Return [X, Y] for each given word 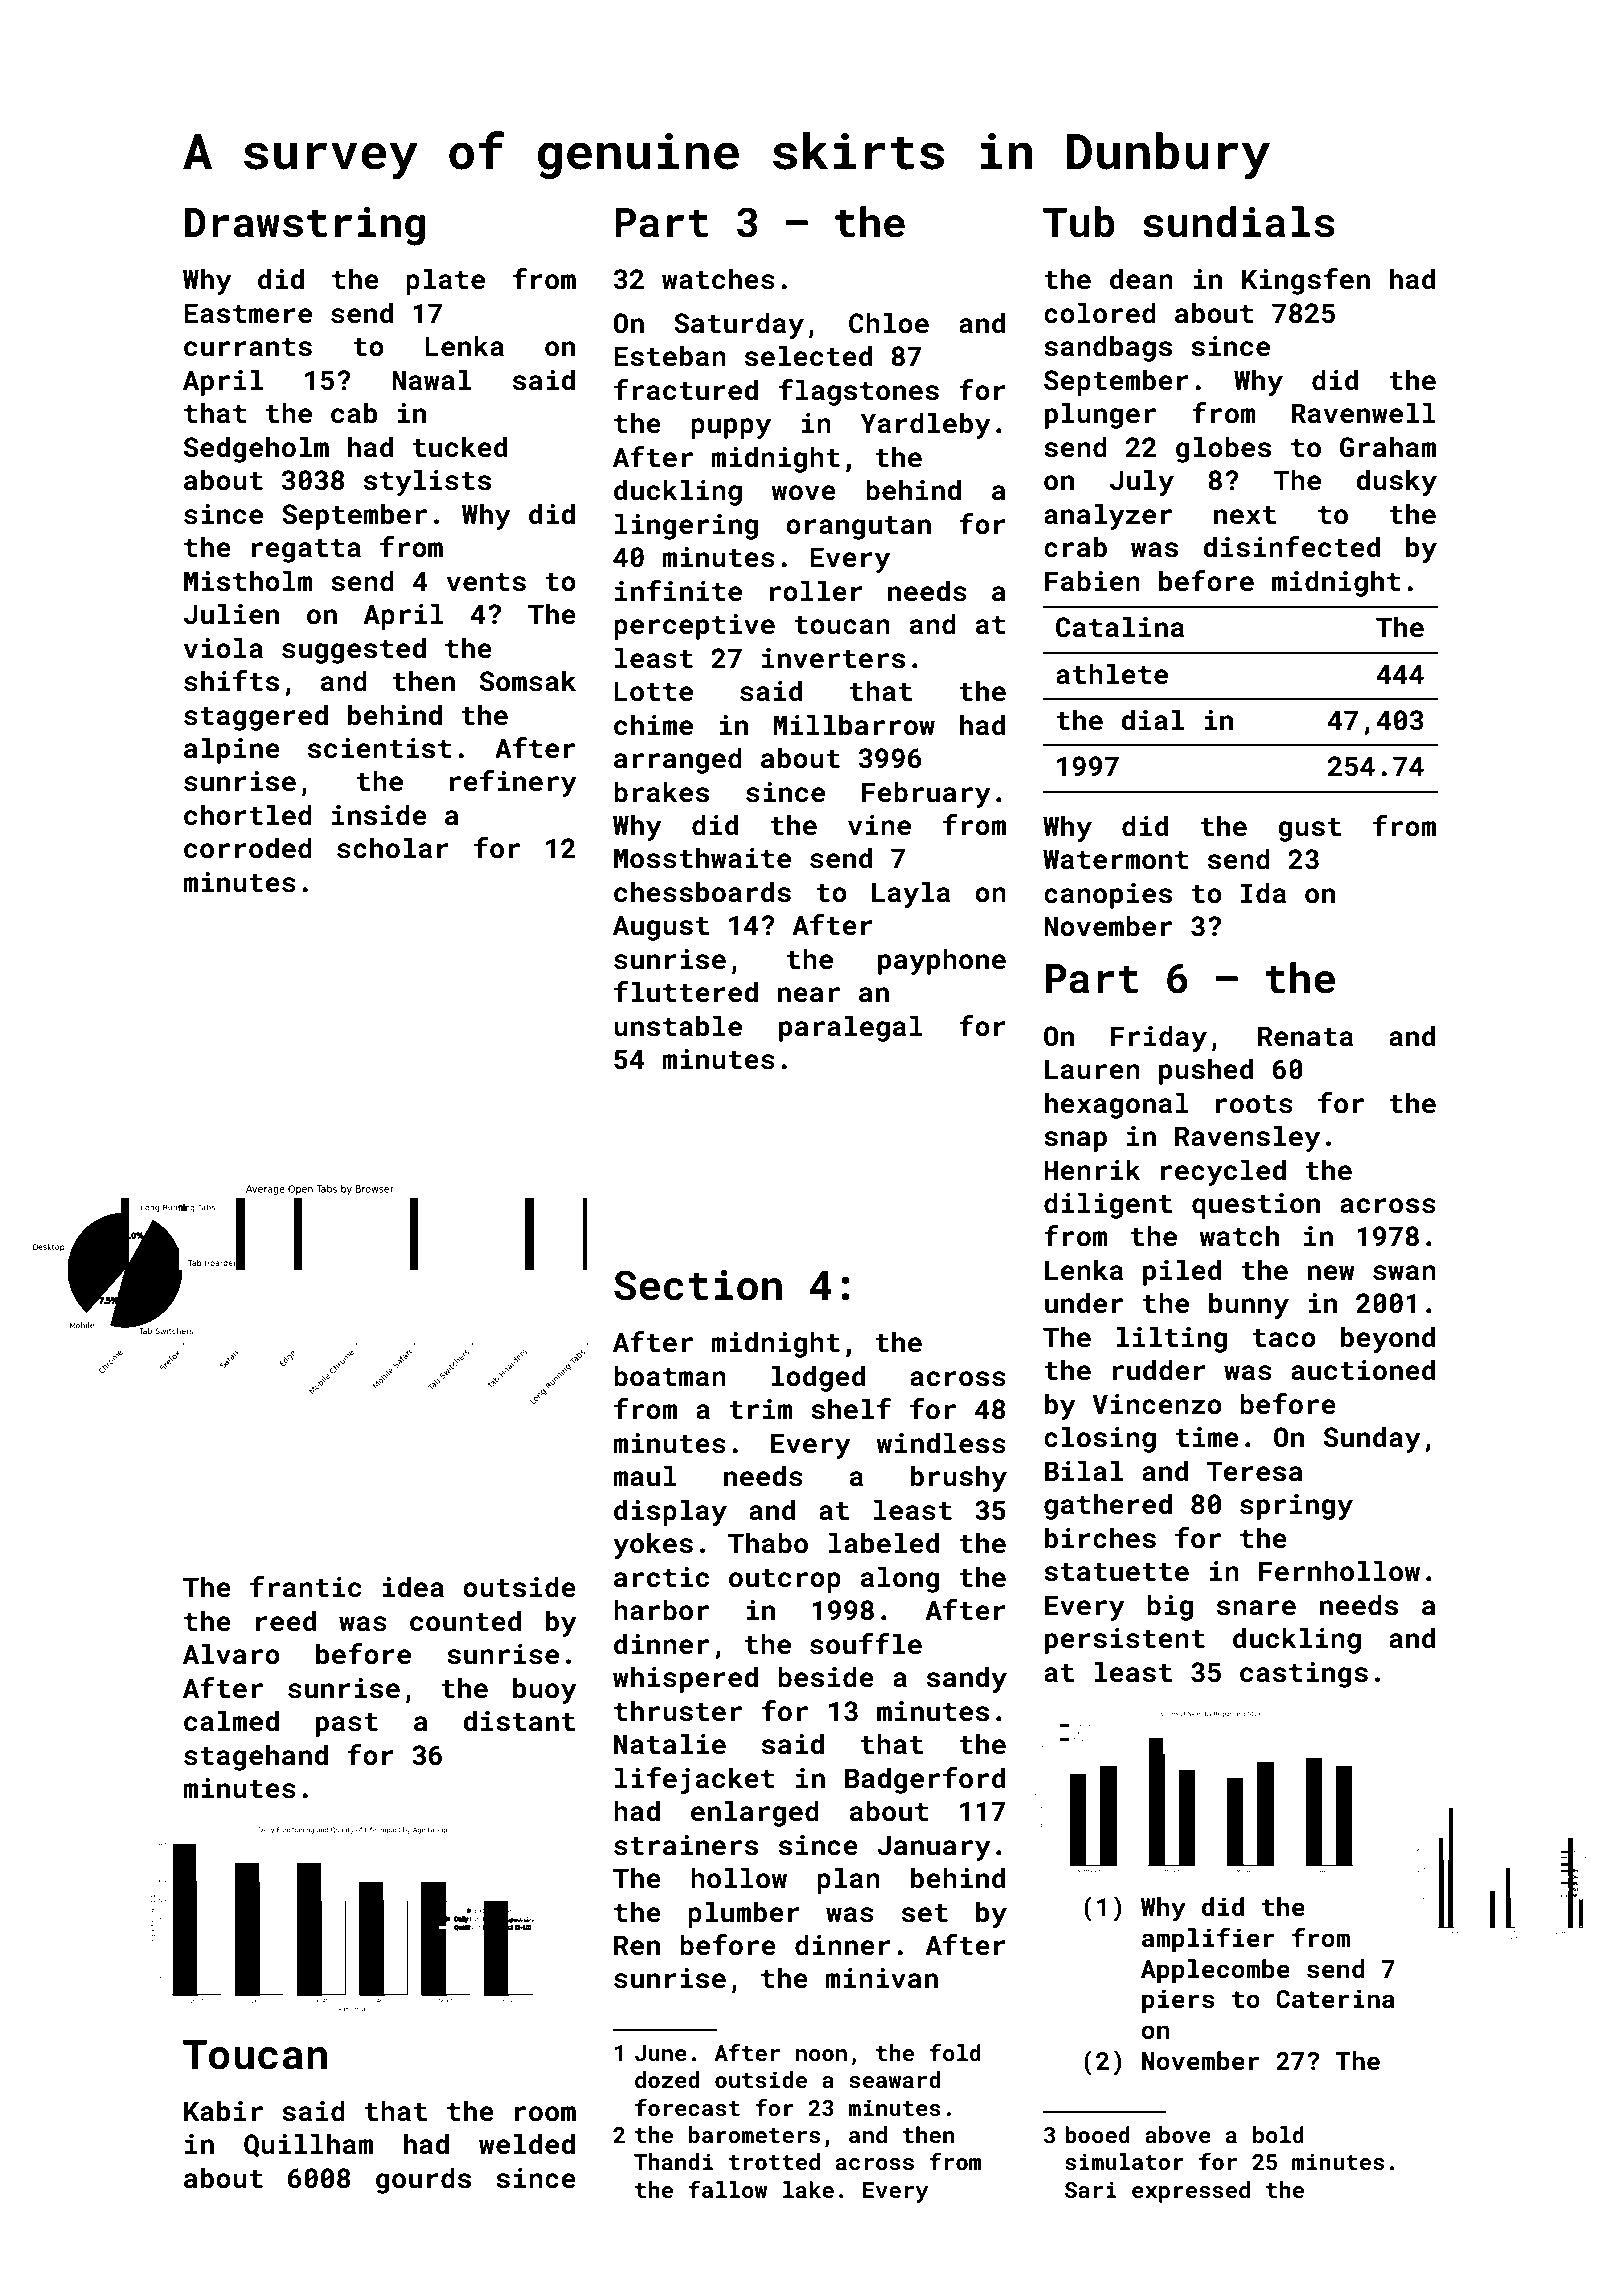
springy [1296, 1507]
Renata [1305, 1036]
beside [826, 1677]
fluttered [686, 992]
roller [816, 591]
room [545, 2114]
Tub [1079, 222]
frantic [305, 1587]
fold [955, 2052]
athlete [1112, 674]
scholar [393, 848]
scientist [380, 748]
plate [445, 281]
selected [808, 356]
